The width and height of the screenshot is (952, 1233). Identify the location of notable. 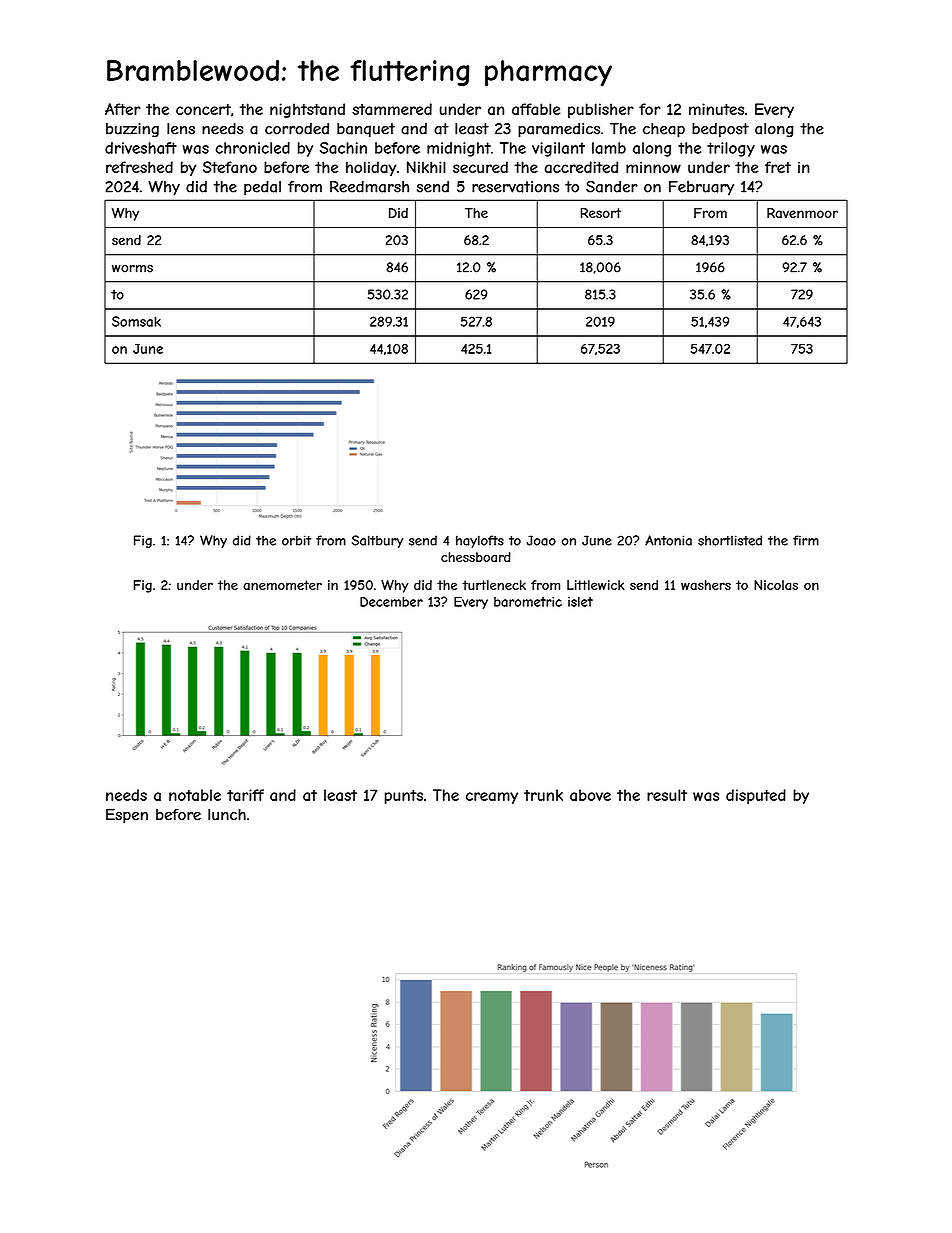
(195, 795).
